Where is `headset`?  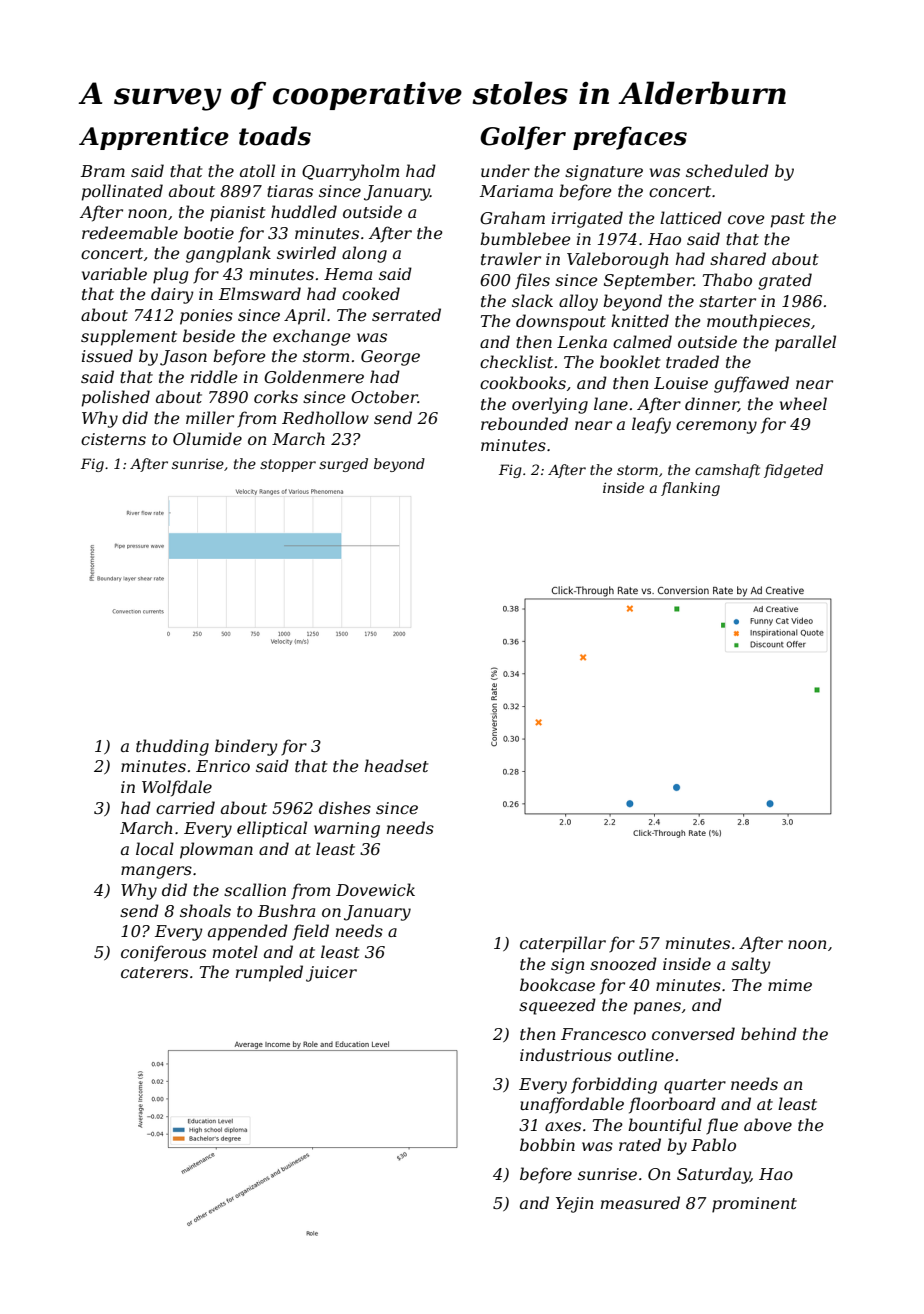 headset is located at coordinates (396, 765).
